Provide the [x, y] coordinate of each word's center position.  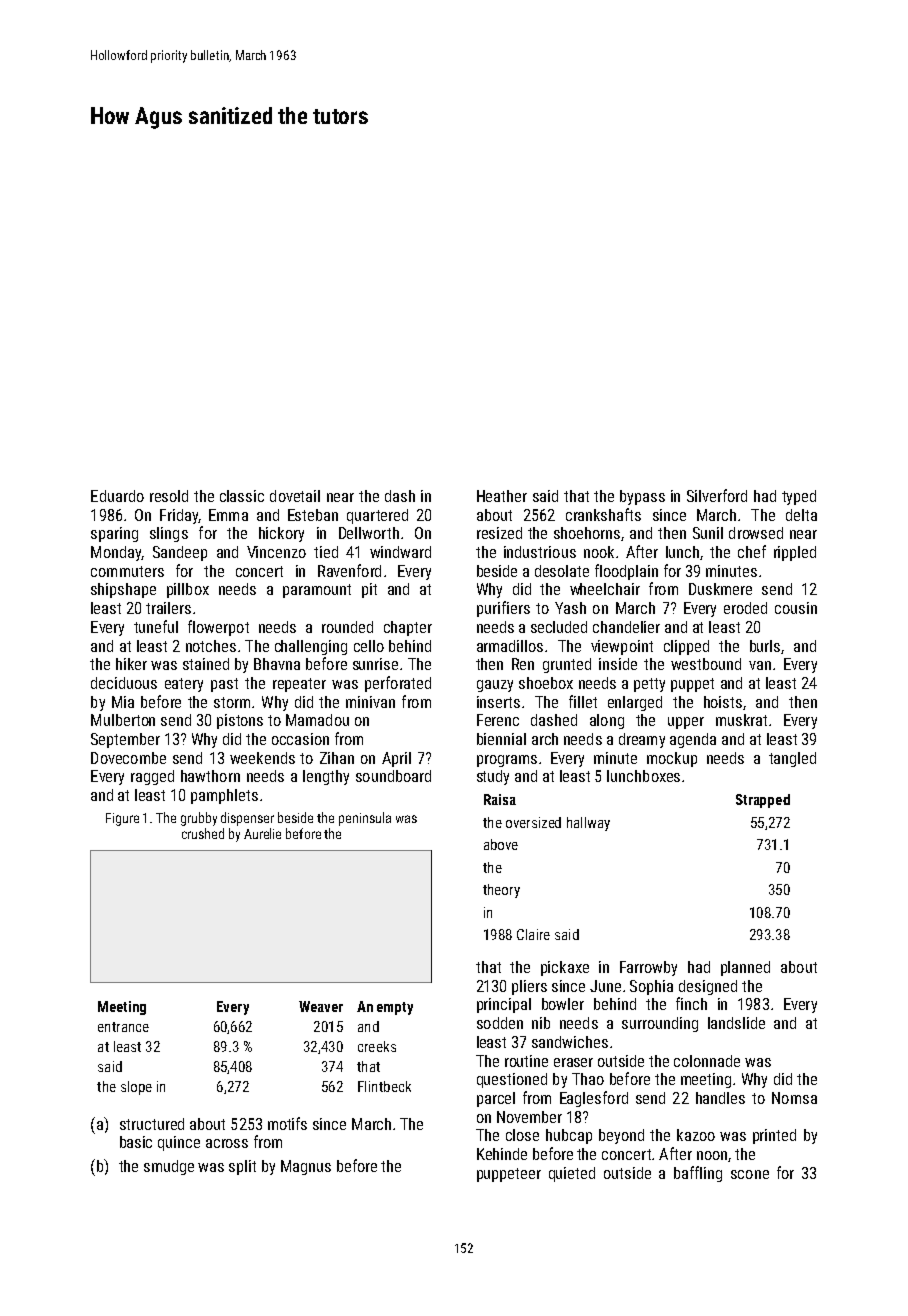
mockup [672, 759]
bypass [642, 497]
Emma [228, 515]
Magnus [306, 1167]
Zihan [337, 758]
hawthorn [210, 776]
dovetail [295, 496]
